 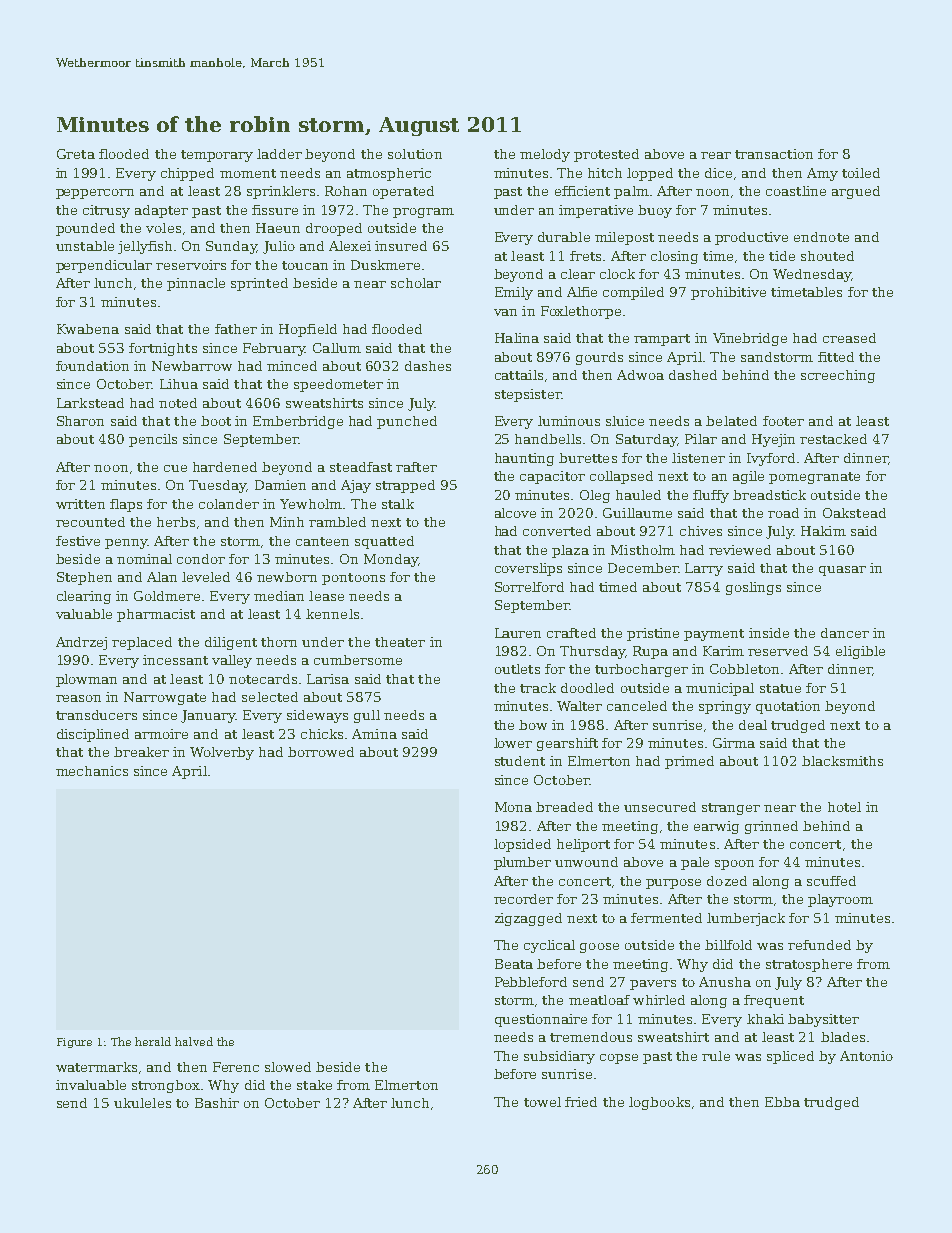 I want to click on pavers, so click(x=653, y=985).
